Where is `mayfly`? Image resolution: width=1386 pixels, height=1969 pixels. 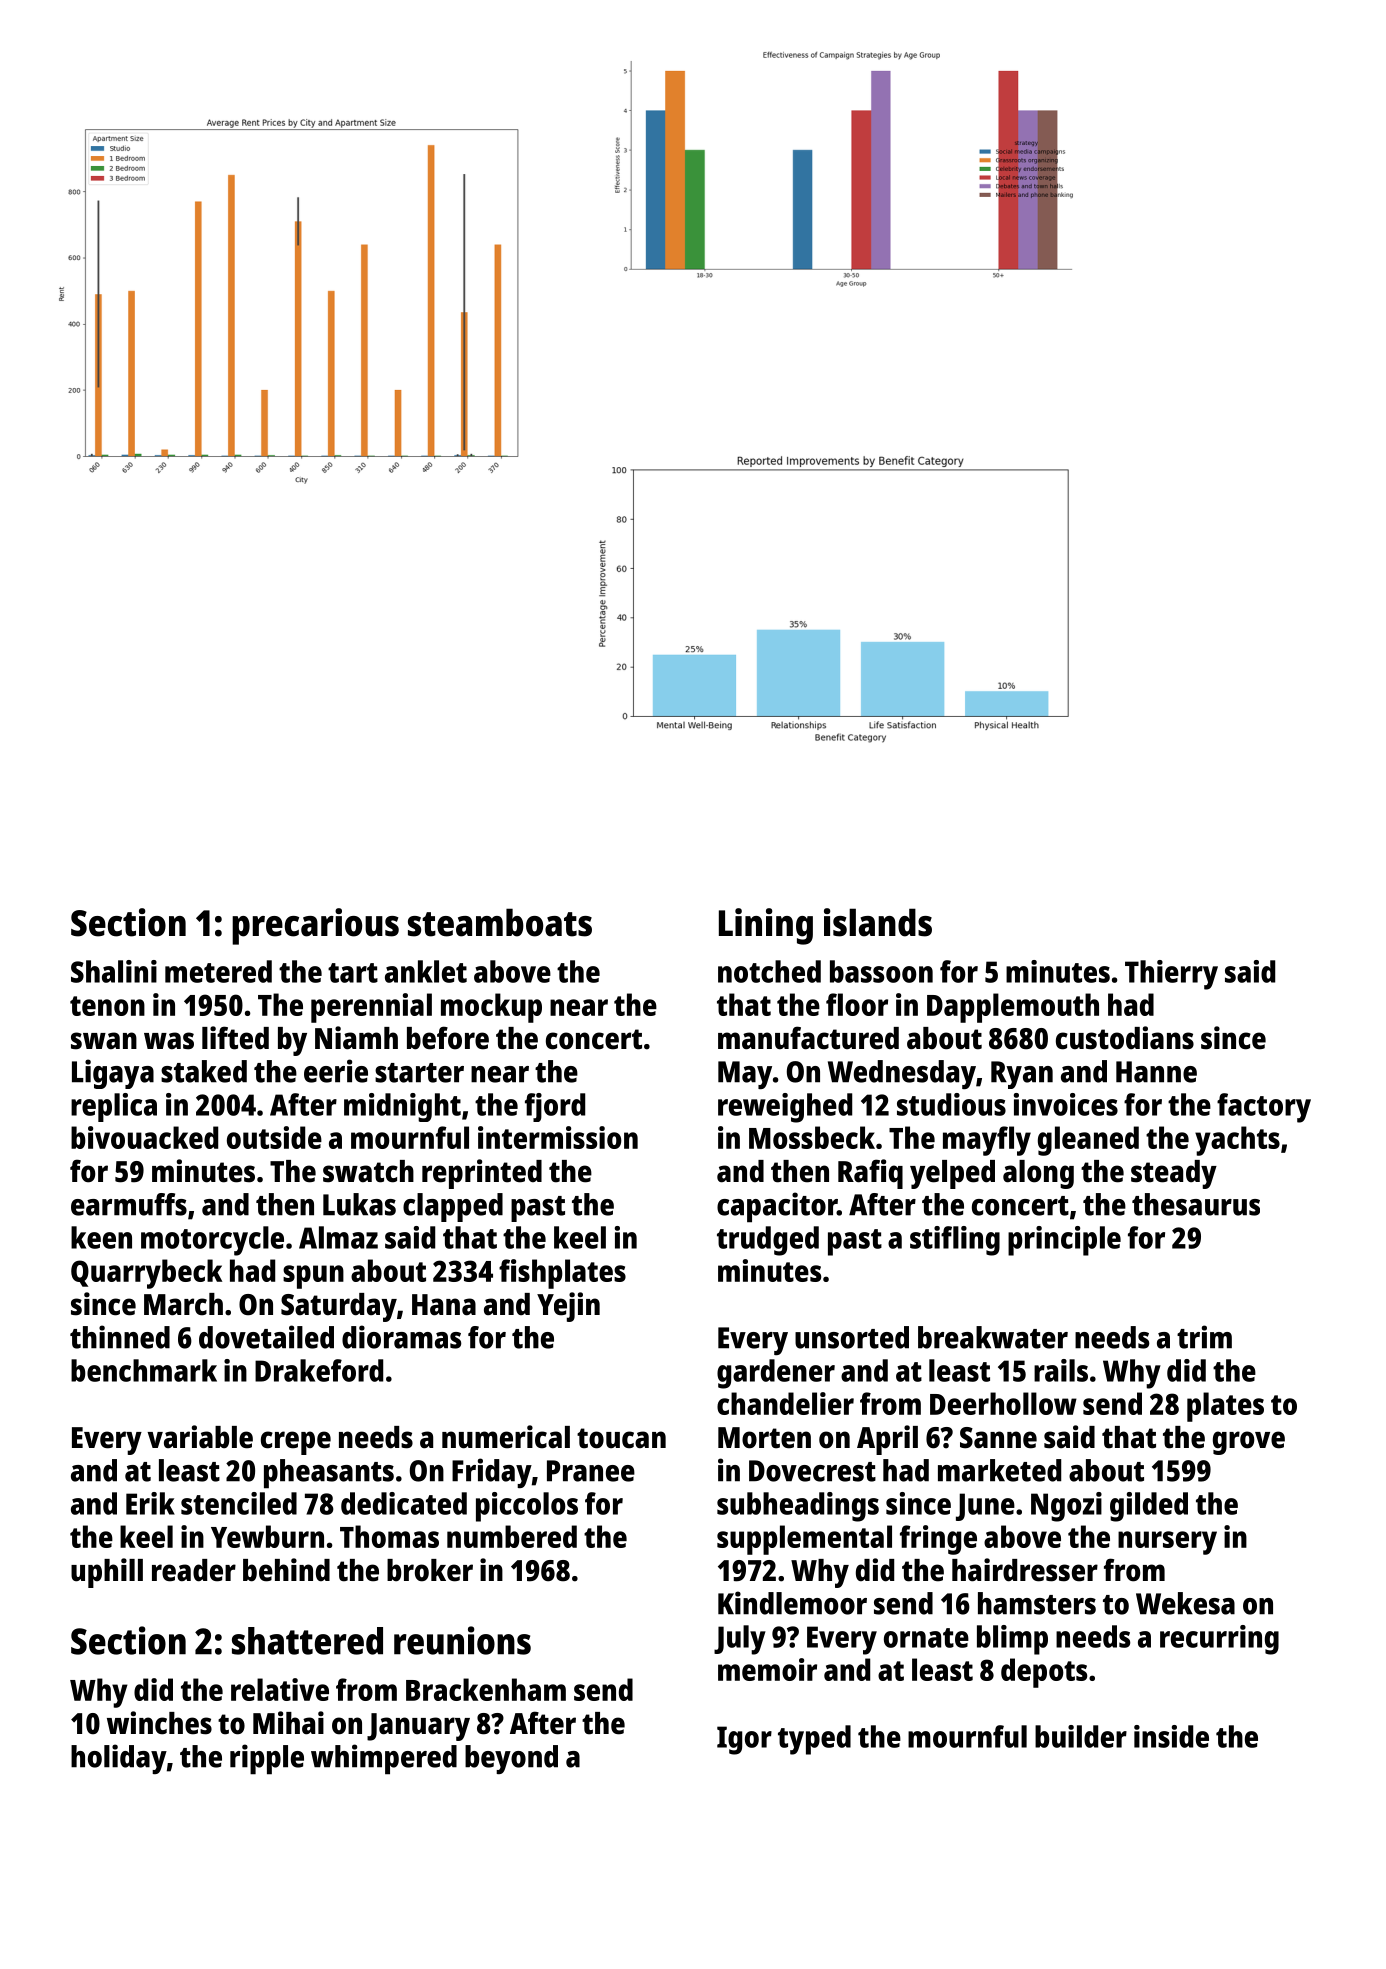 mayfly is located at coordinates (987, 1141).
